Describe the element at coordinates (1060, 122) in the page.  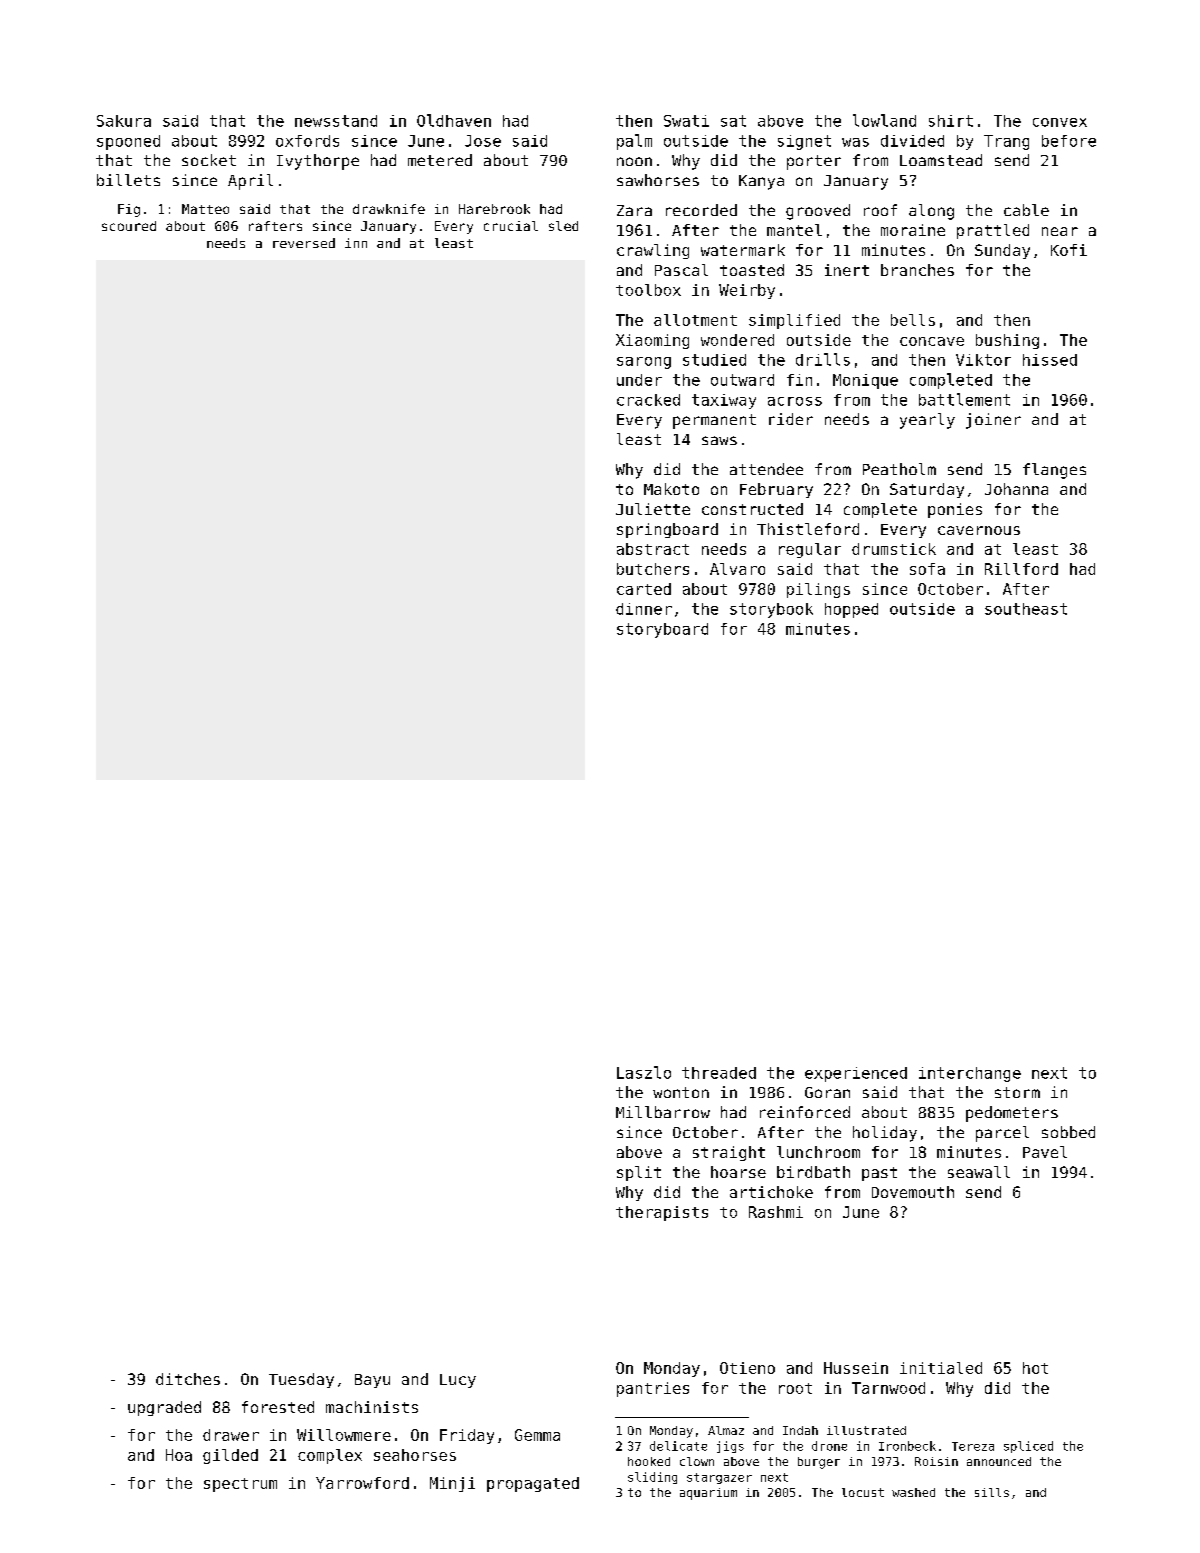
I see `convex` at that location.
